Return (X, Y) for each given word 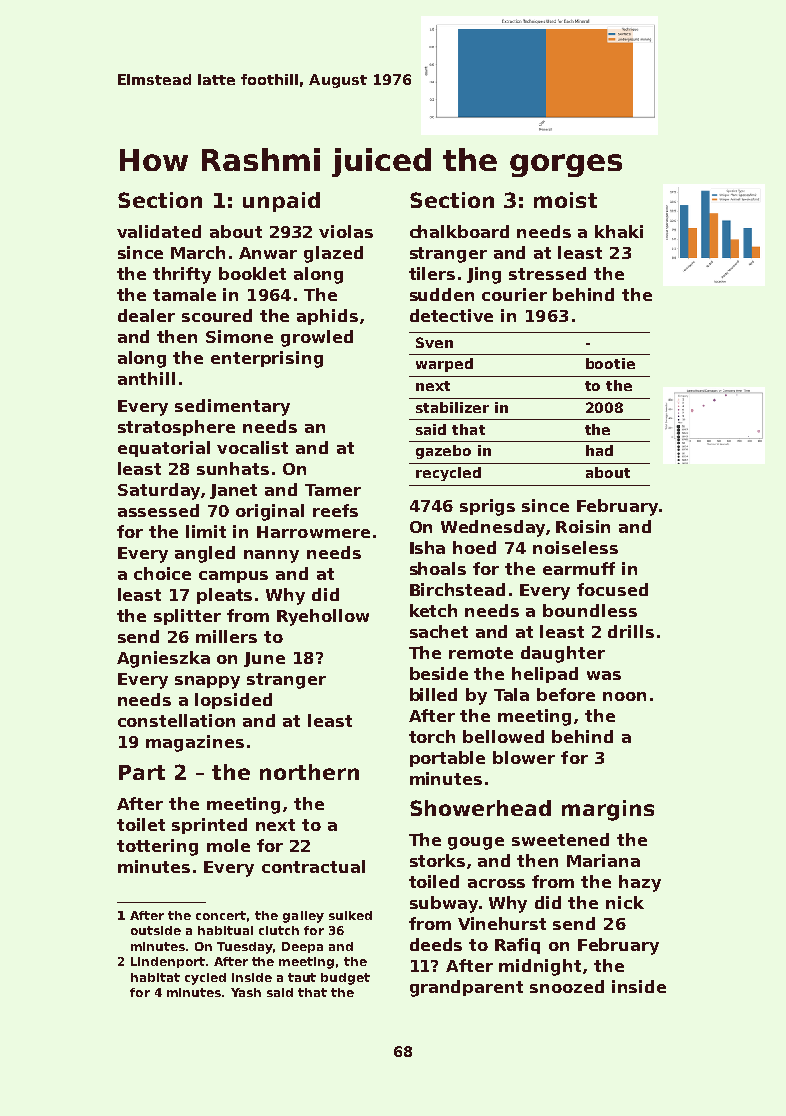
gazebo (443, 452)
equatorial (164, 449)
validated (159, 231)
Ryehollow (323, 617)
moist (565, 200)
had (599, 450)
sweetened (560, 839)
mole (228, 845)
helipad (545, 675)
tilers (432, 273)
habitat (155, 977)
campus (233, 577)
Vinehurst (502, 923)
